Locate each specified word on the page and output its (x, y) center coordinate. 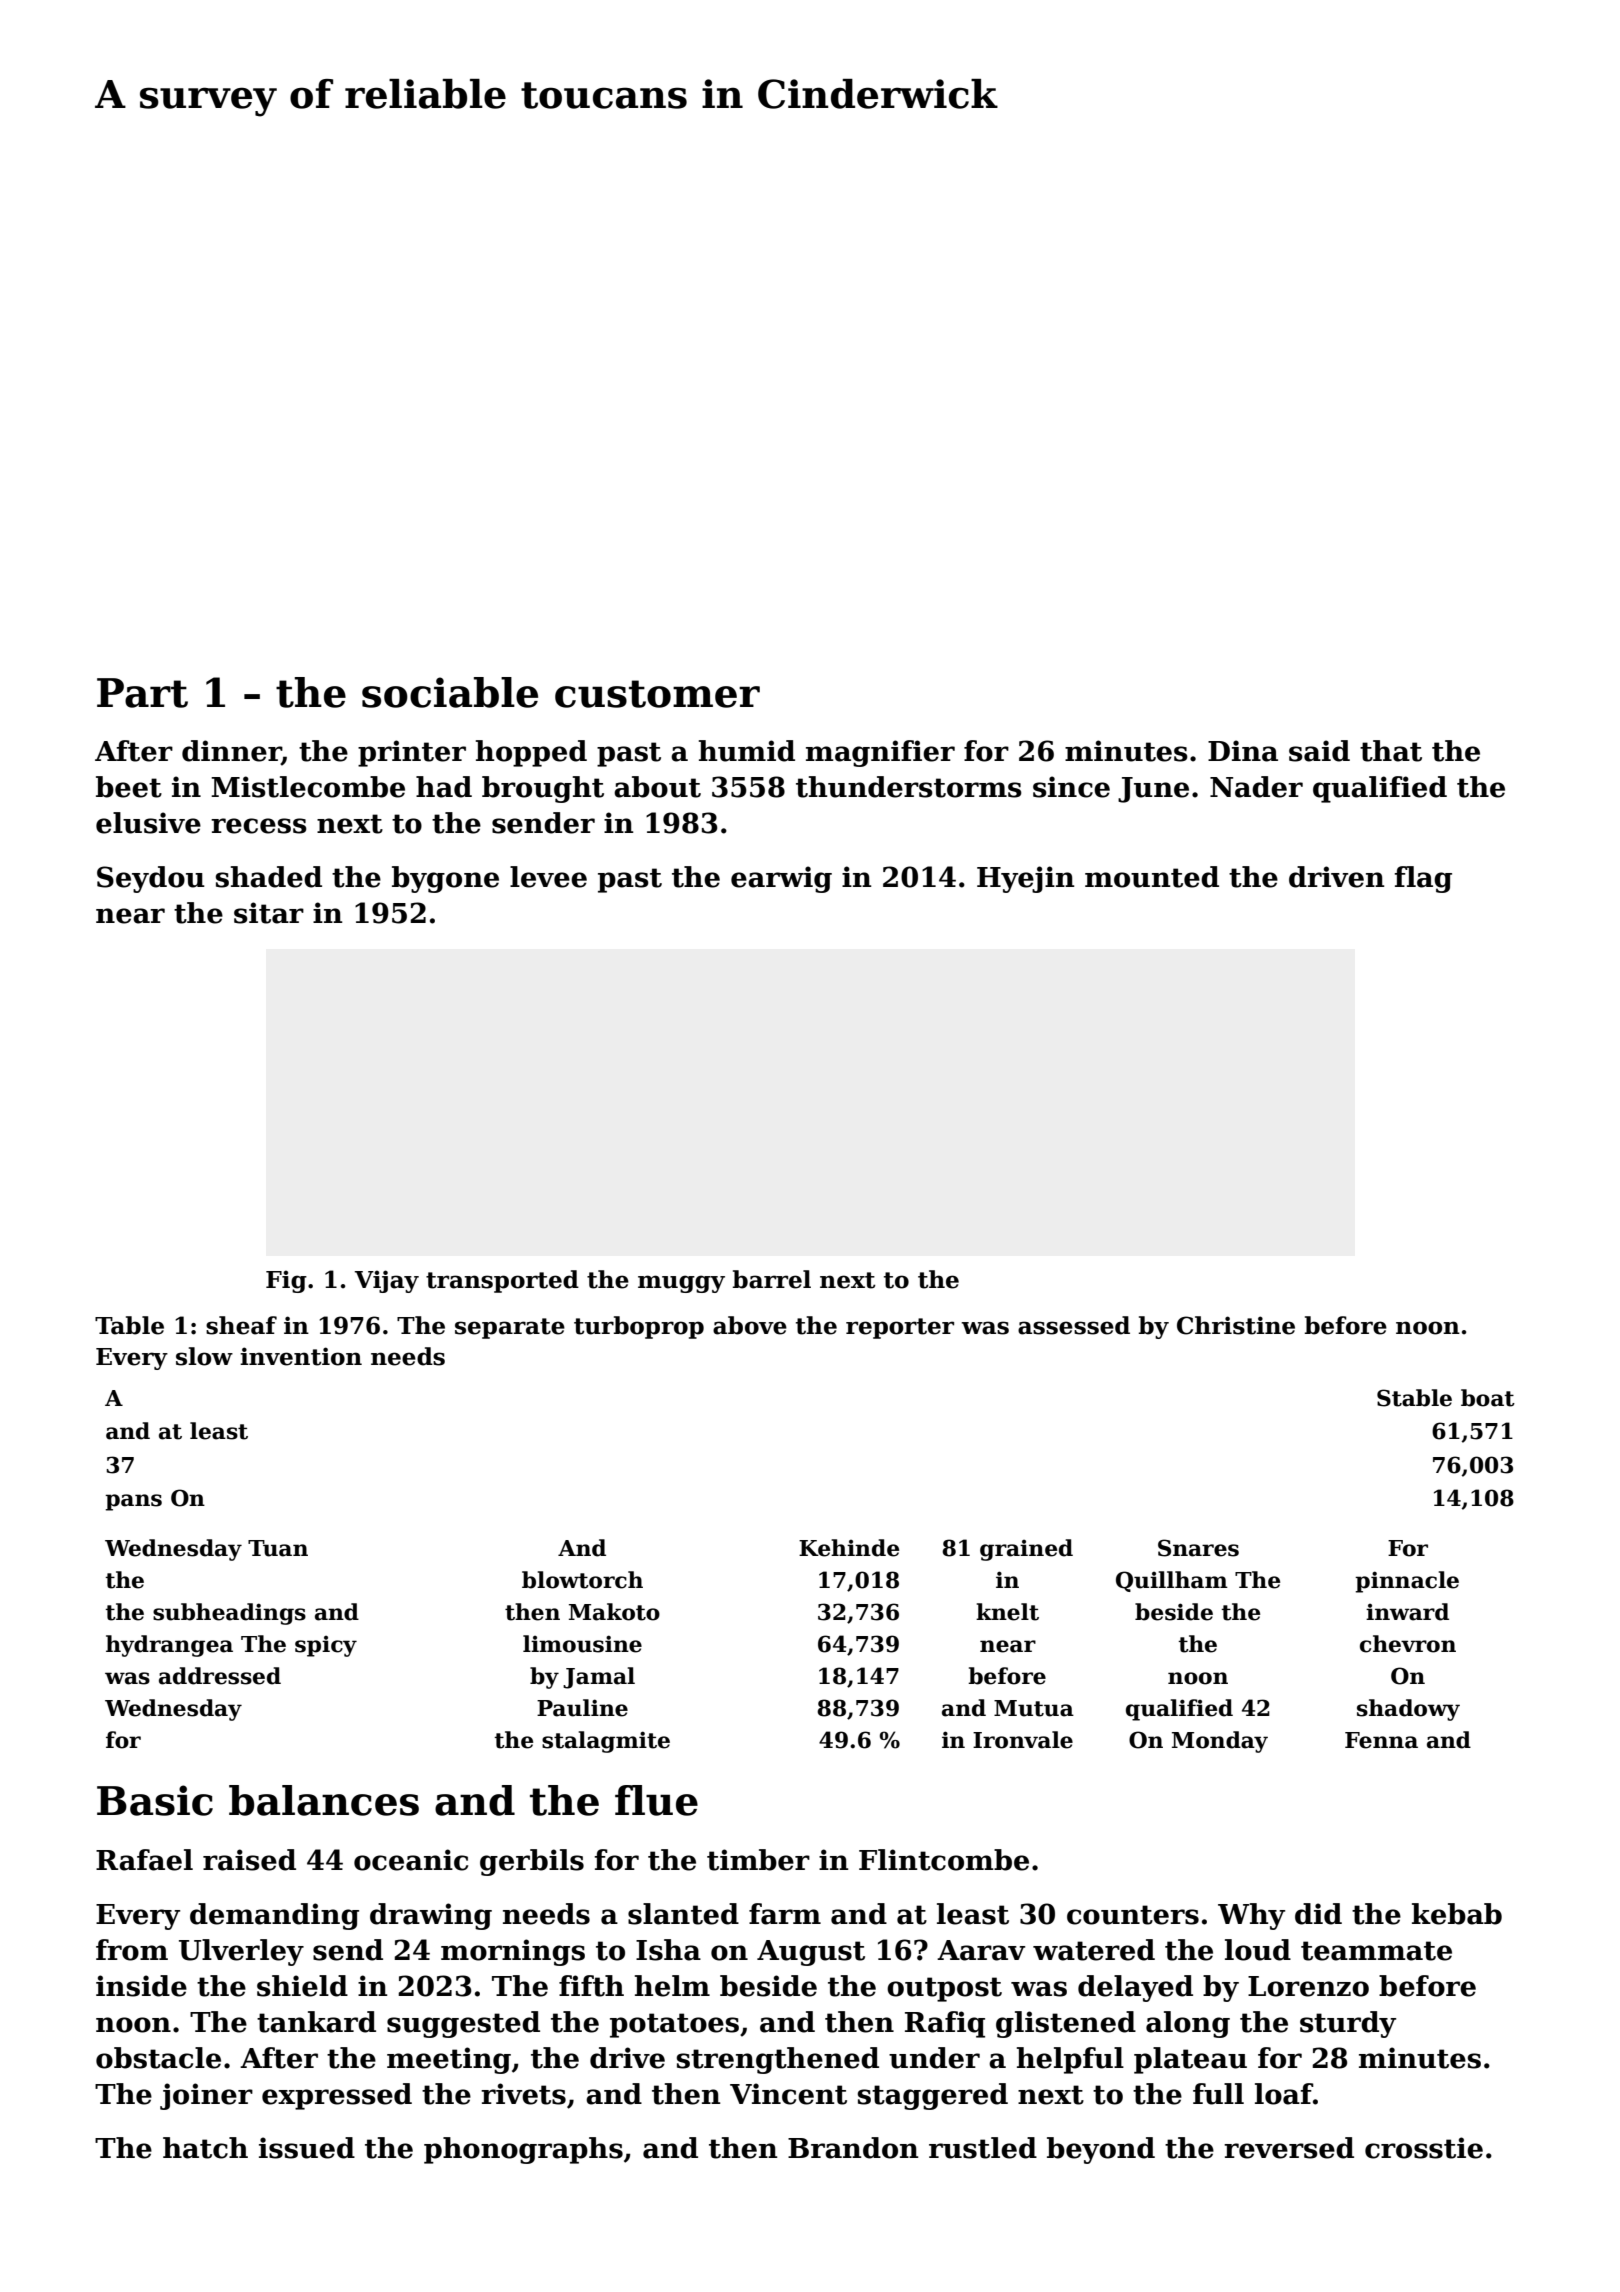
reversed (1289, 2148)
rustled (983, 2148)
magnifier (880, 753)
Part (142, 693)
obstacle (158, 2058)
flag (1423, 879)
